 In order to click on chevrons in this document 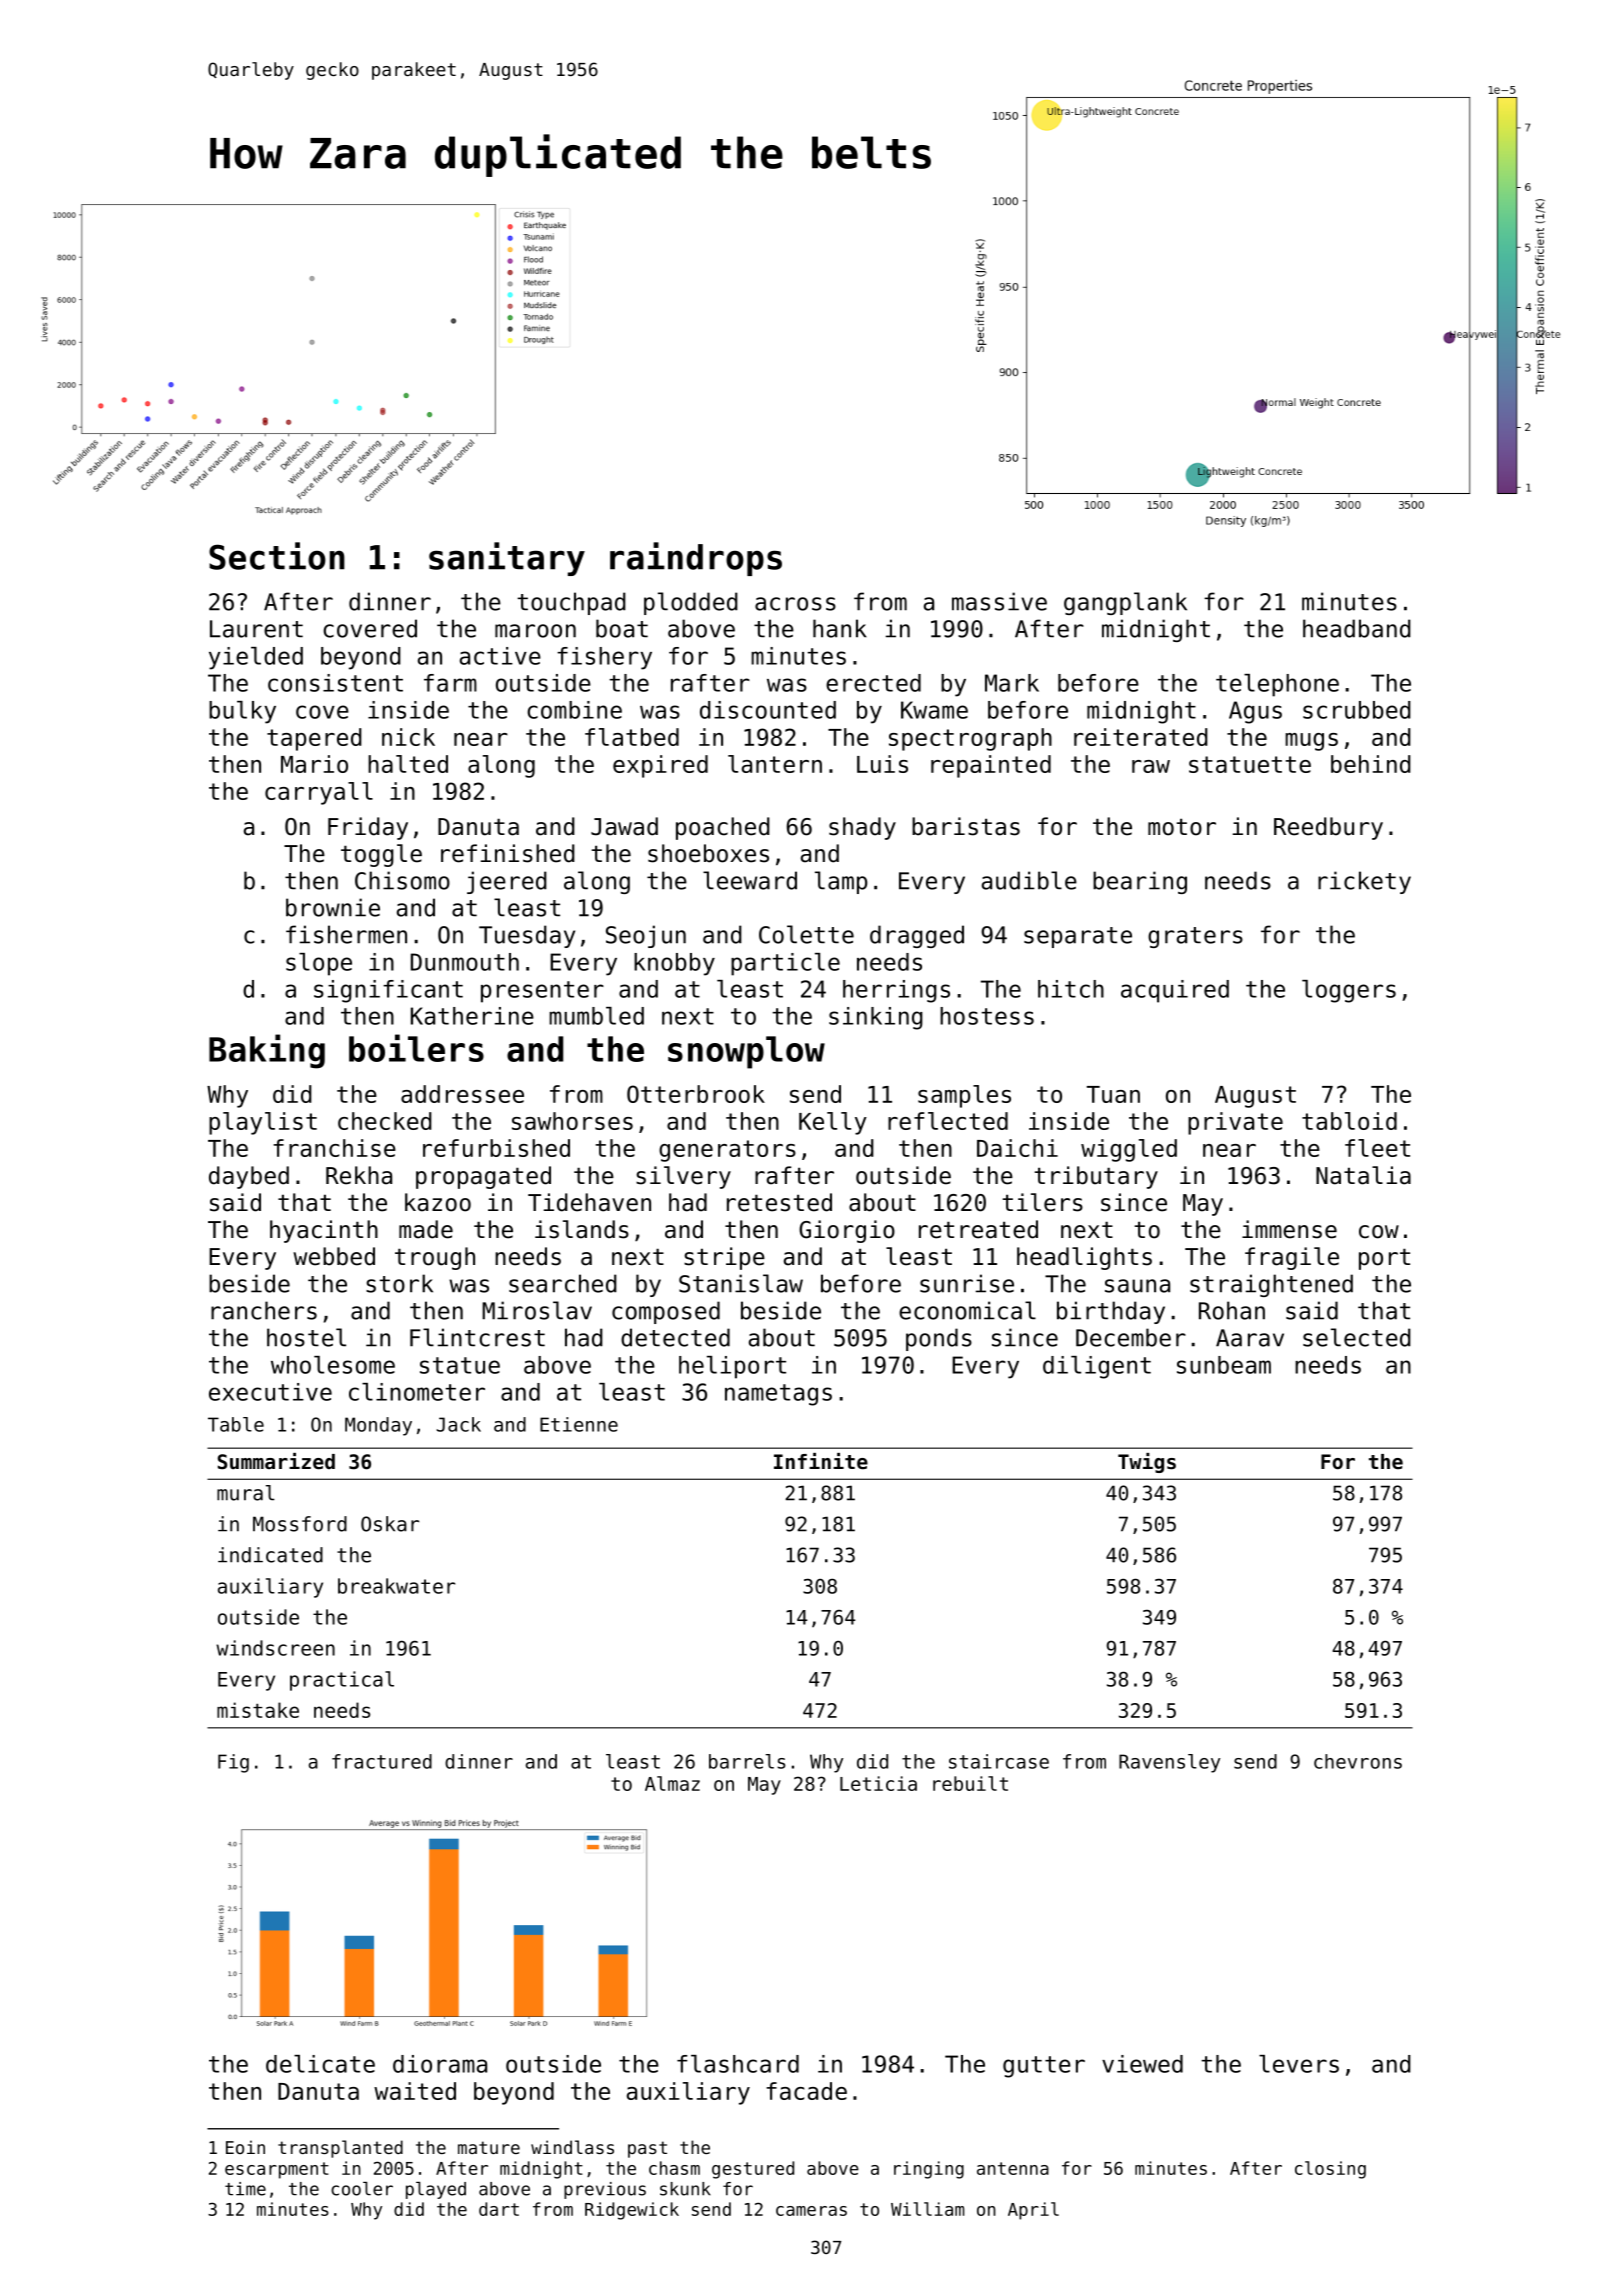, I will do `click(1358, 1761)`.
